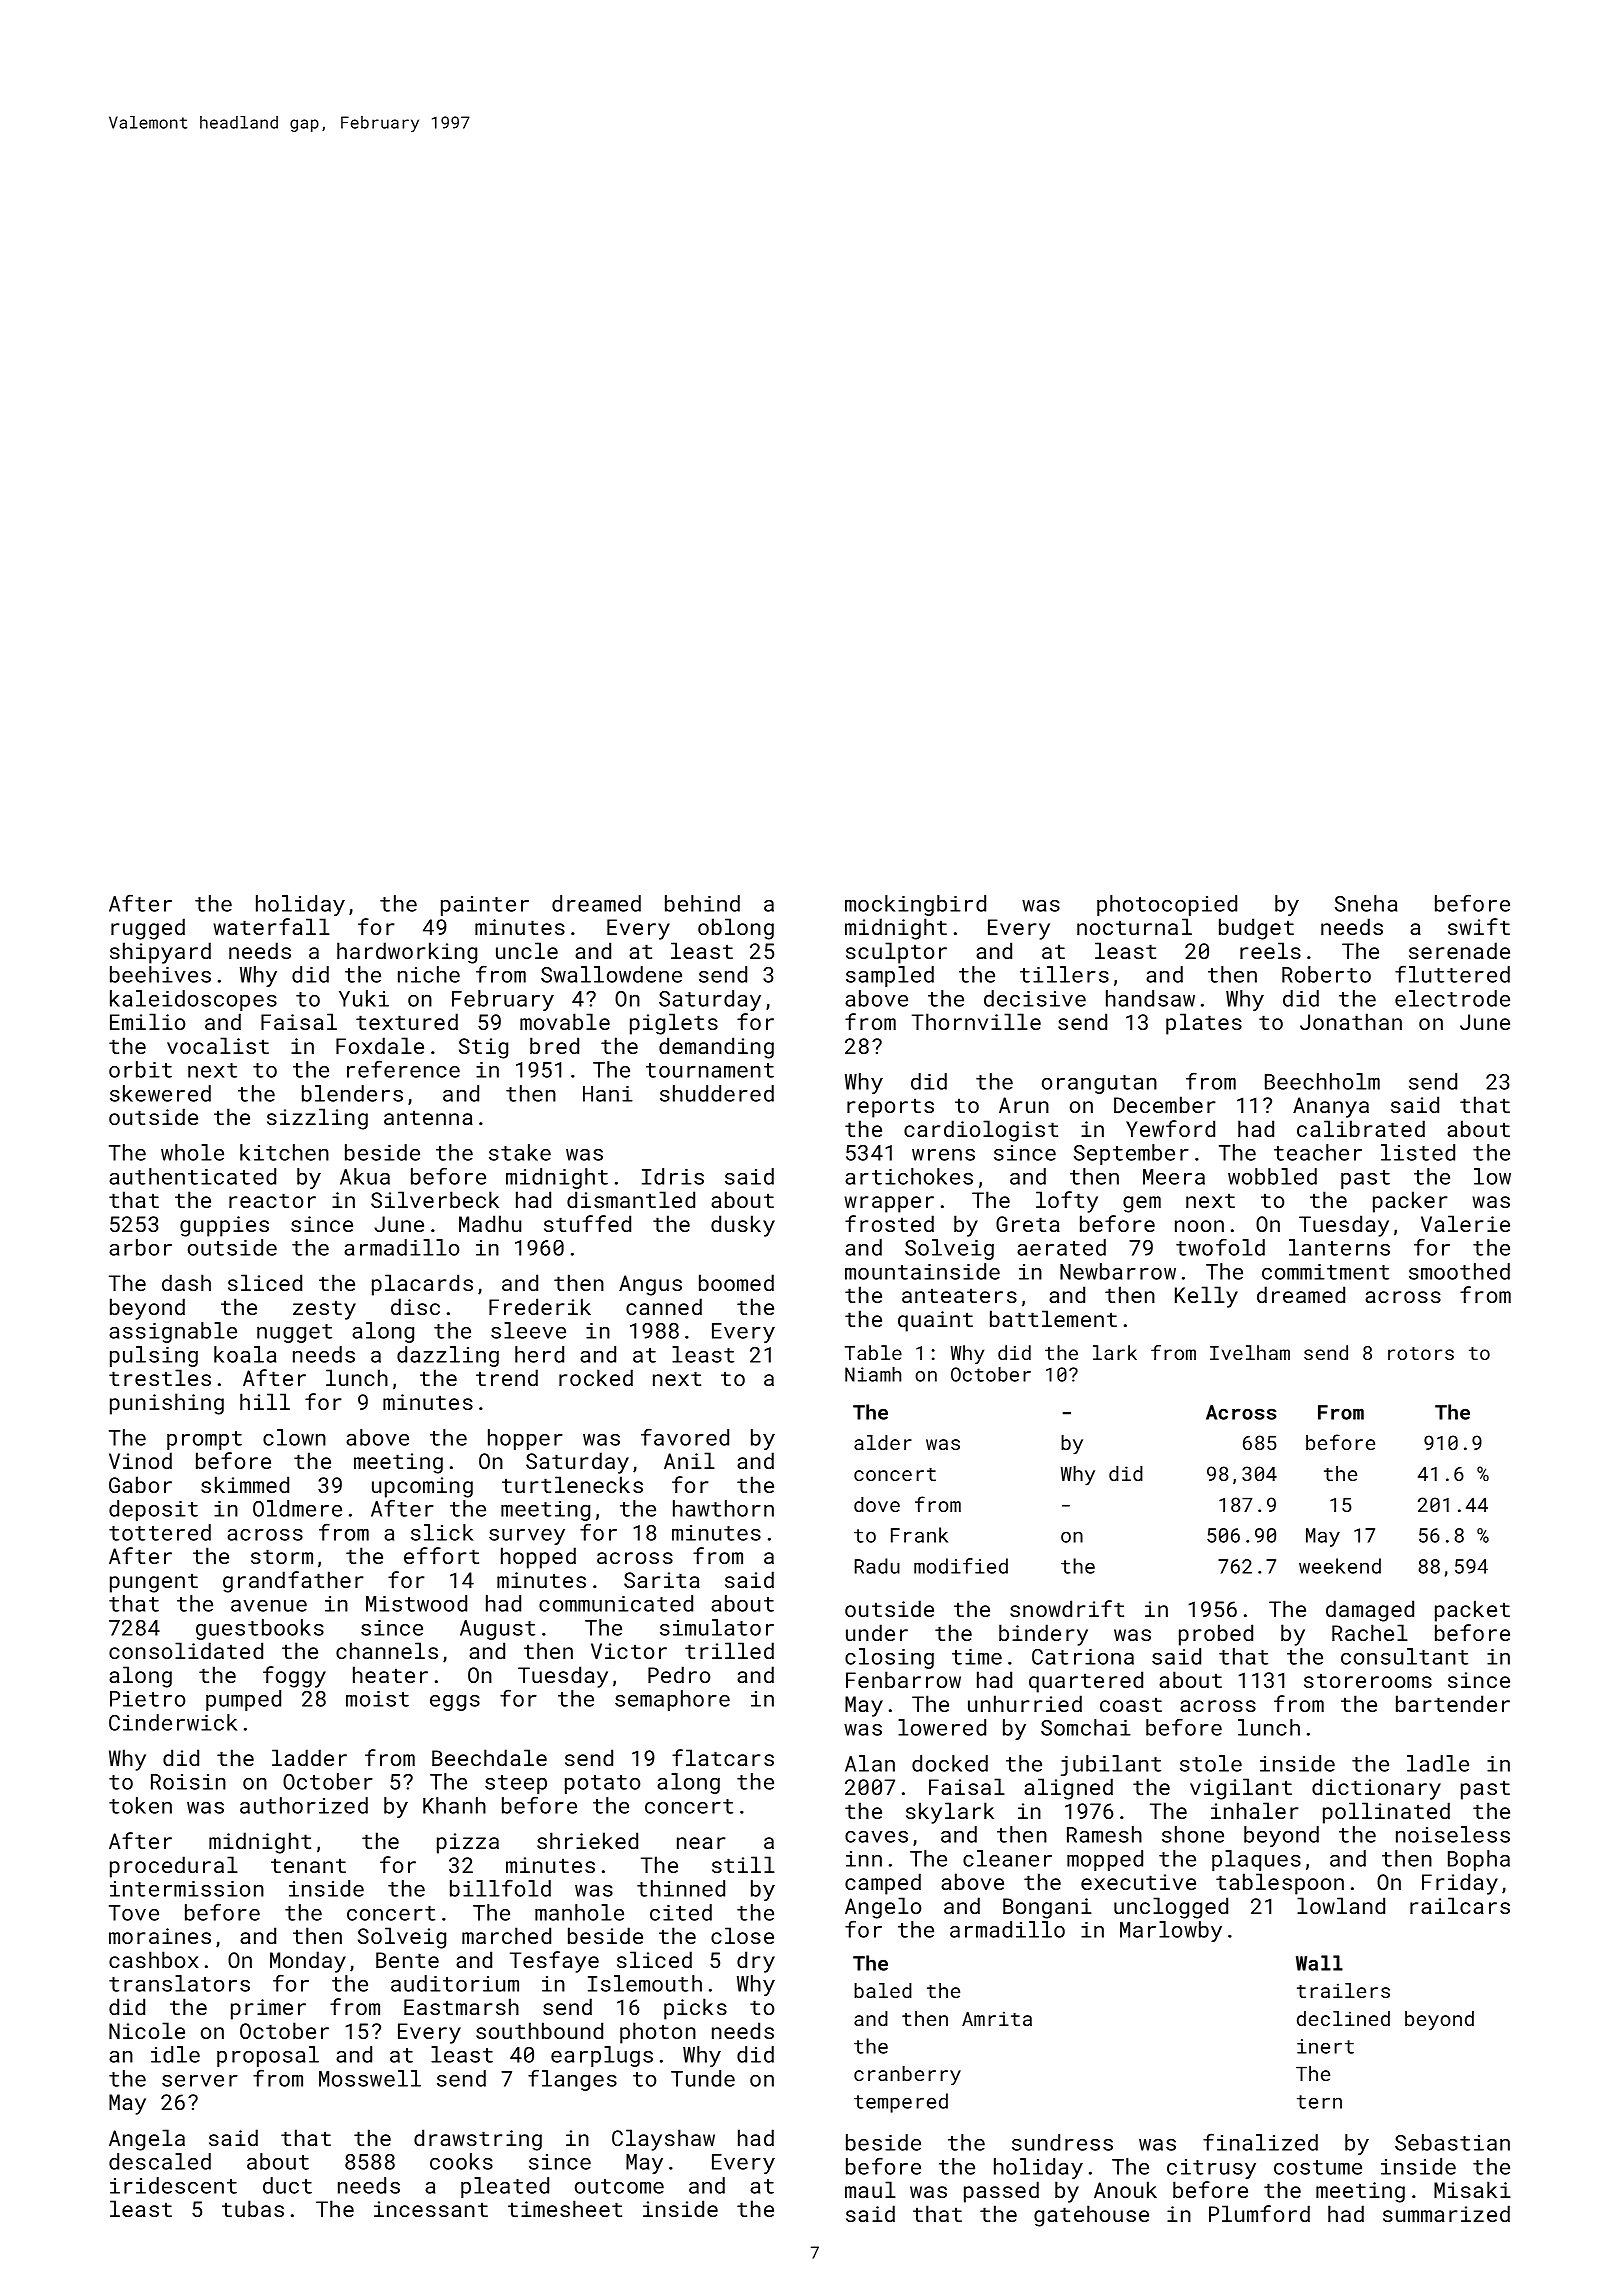  I want to click on noiseless, so click(1453, 1834).
